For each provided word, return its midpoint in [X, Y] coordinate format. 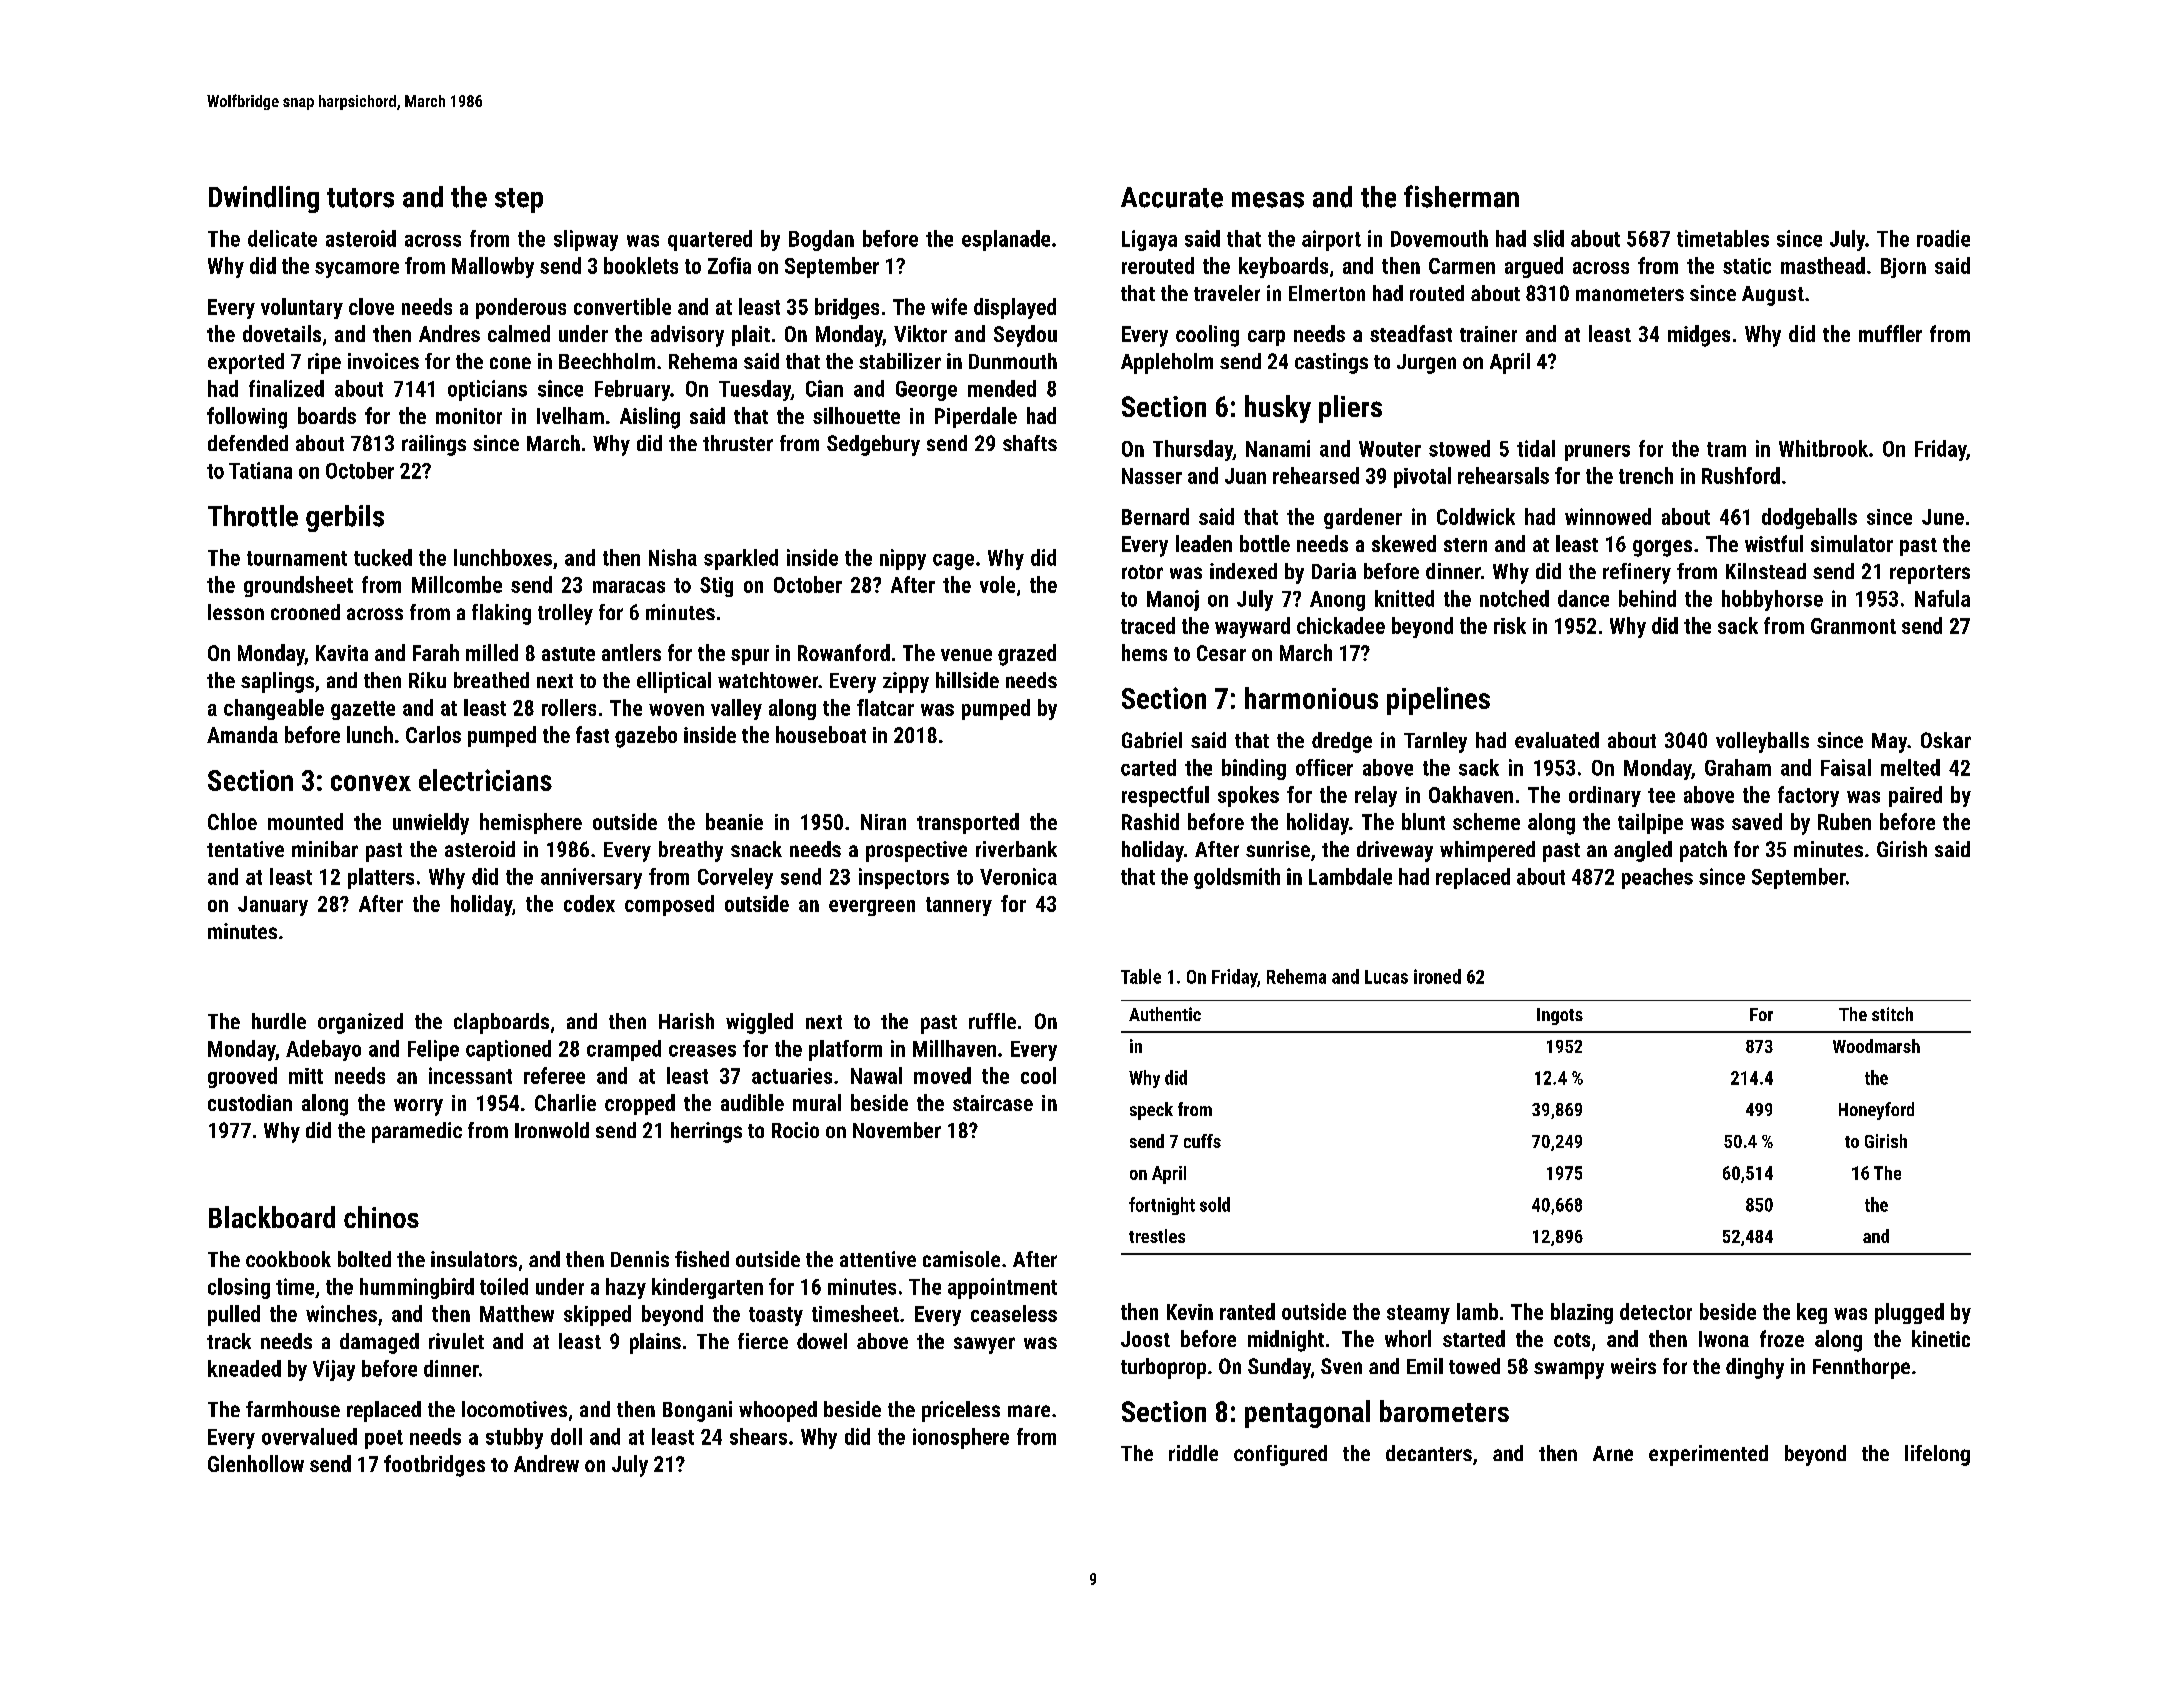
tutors [360, 198]
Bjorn [1903, 268]
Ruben [1844, 821]
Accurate [1172, 197]
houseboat [821, 734]
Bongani [697, 1411]
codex [589, 903]
